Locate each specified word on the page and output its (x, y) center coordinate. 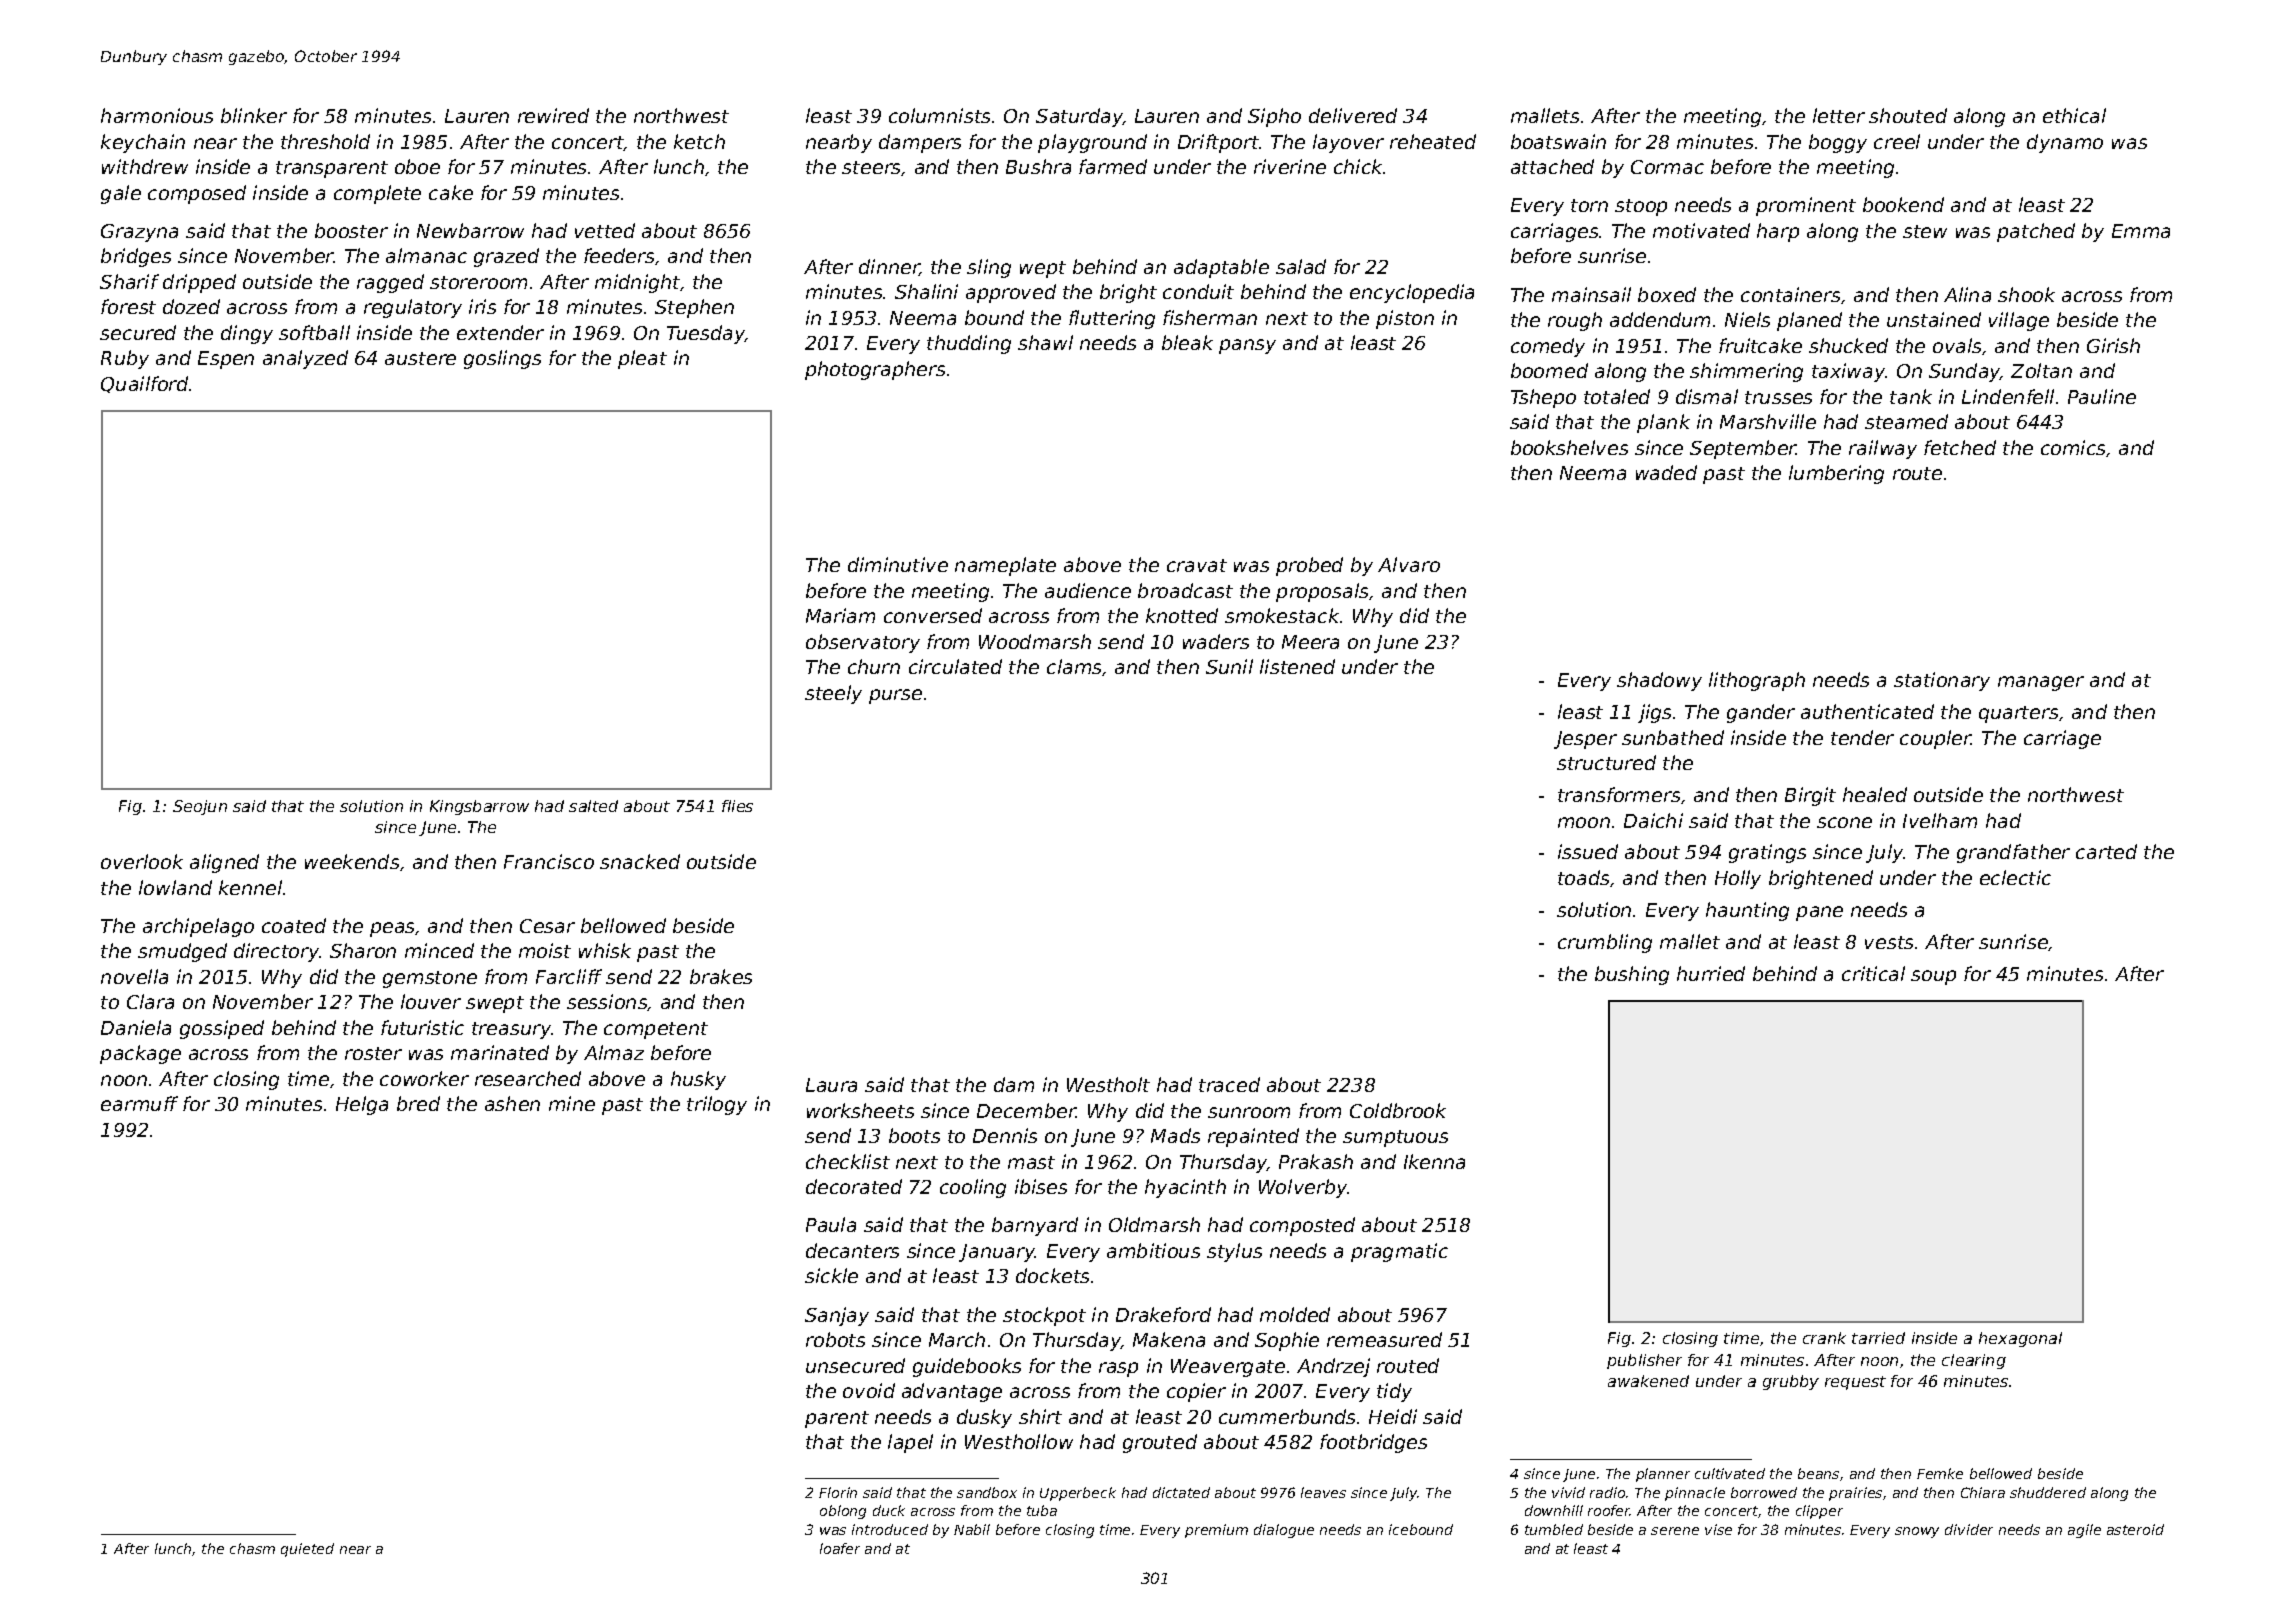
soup (1933, 977)
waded (1666, 472)
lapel (910, 1443)
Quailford (145, 384)
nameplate (1005, 566)
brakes (721, 976)
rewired (553, 115)
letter (1839, 115)
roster (373, 1053)
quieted (307, 1550)
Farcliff (569, 976)
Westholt (1108, 1084)
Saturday (1079, 117)
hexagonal (2020, 1339)
